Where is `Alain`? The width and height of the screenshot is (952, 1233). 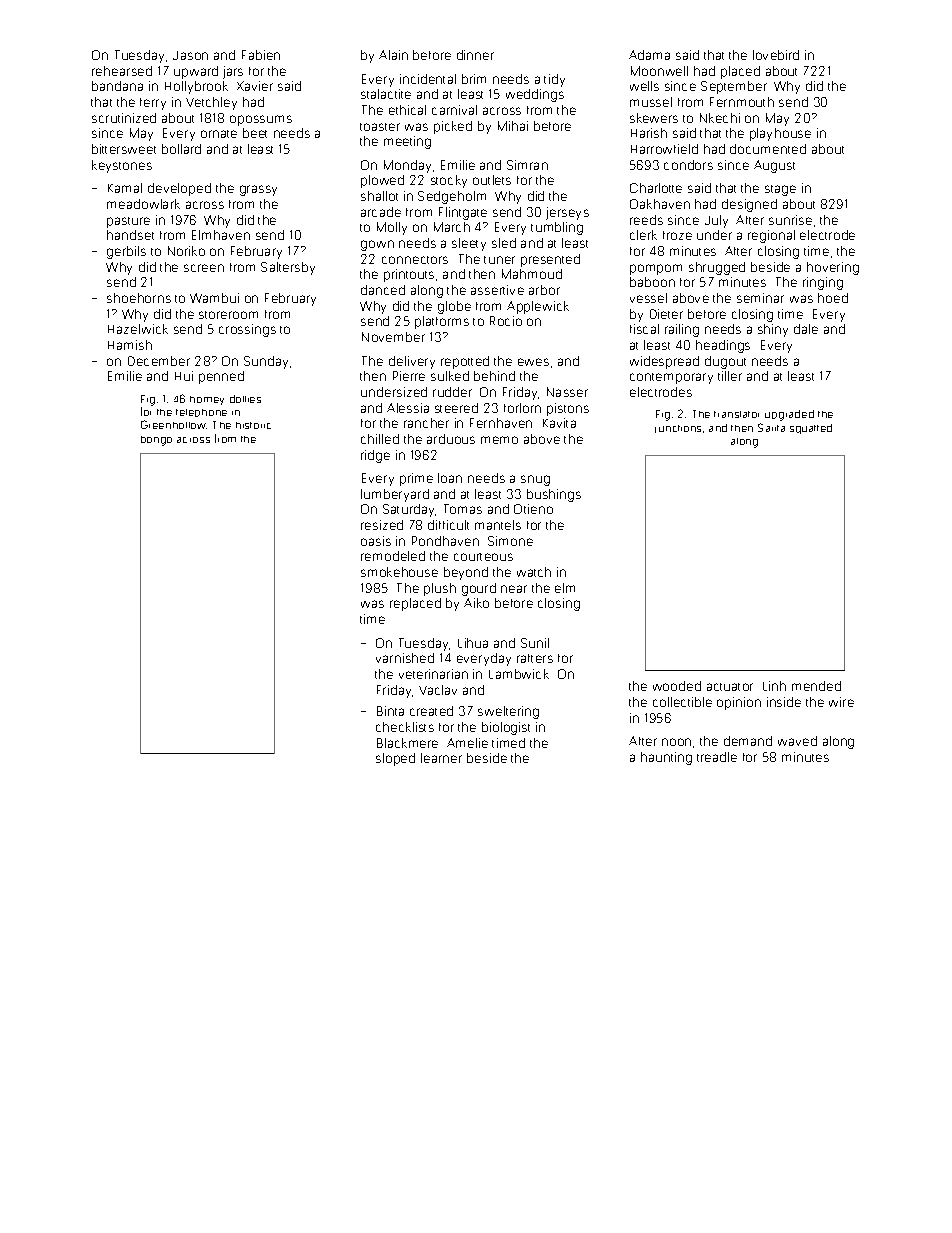
Alain is located at coordinates (393, 55).
